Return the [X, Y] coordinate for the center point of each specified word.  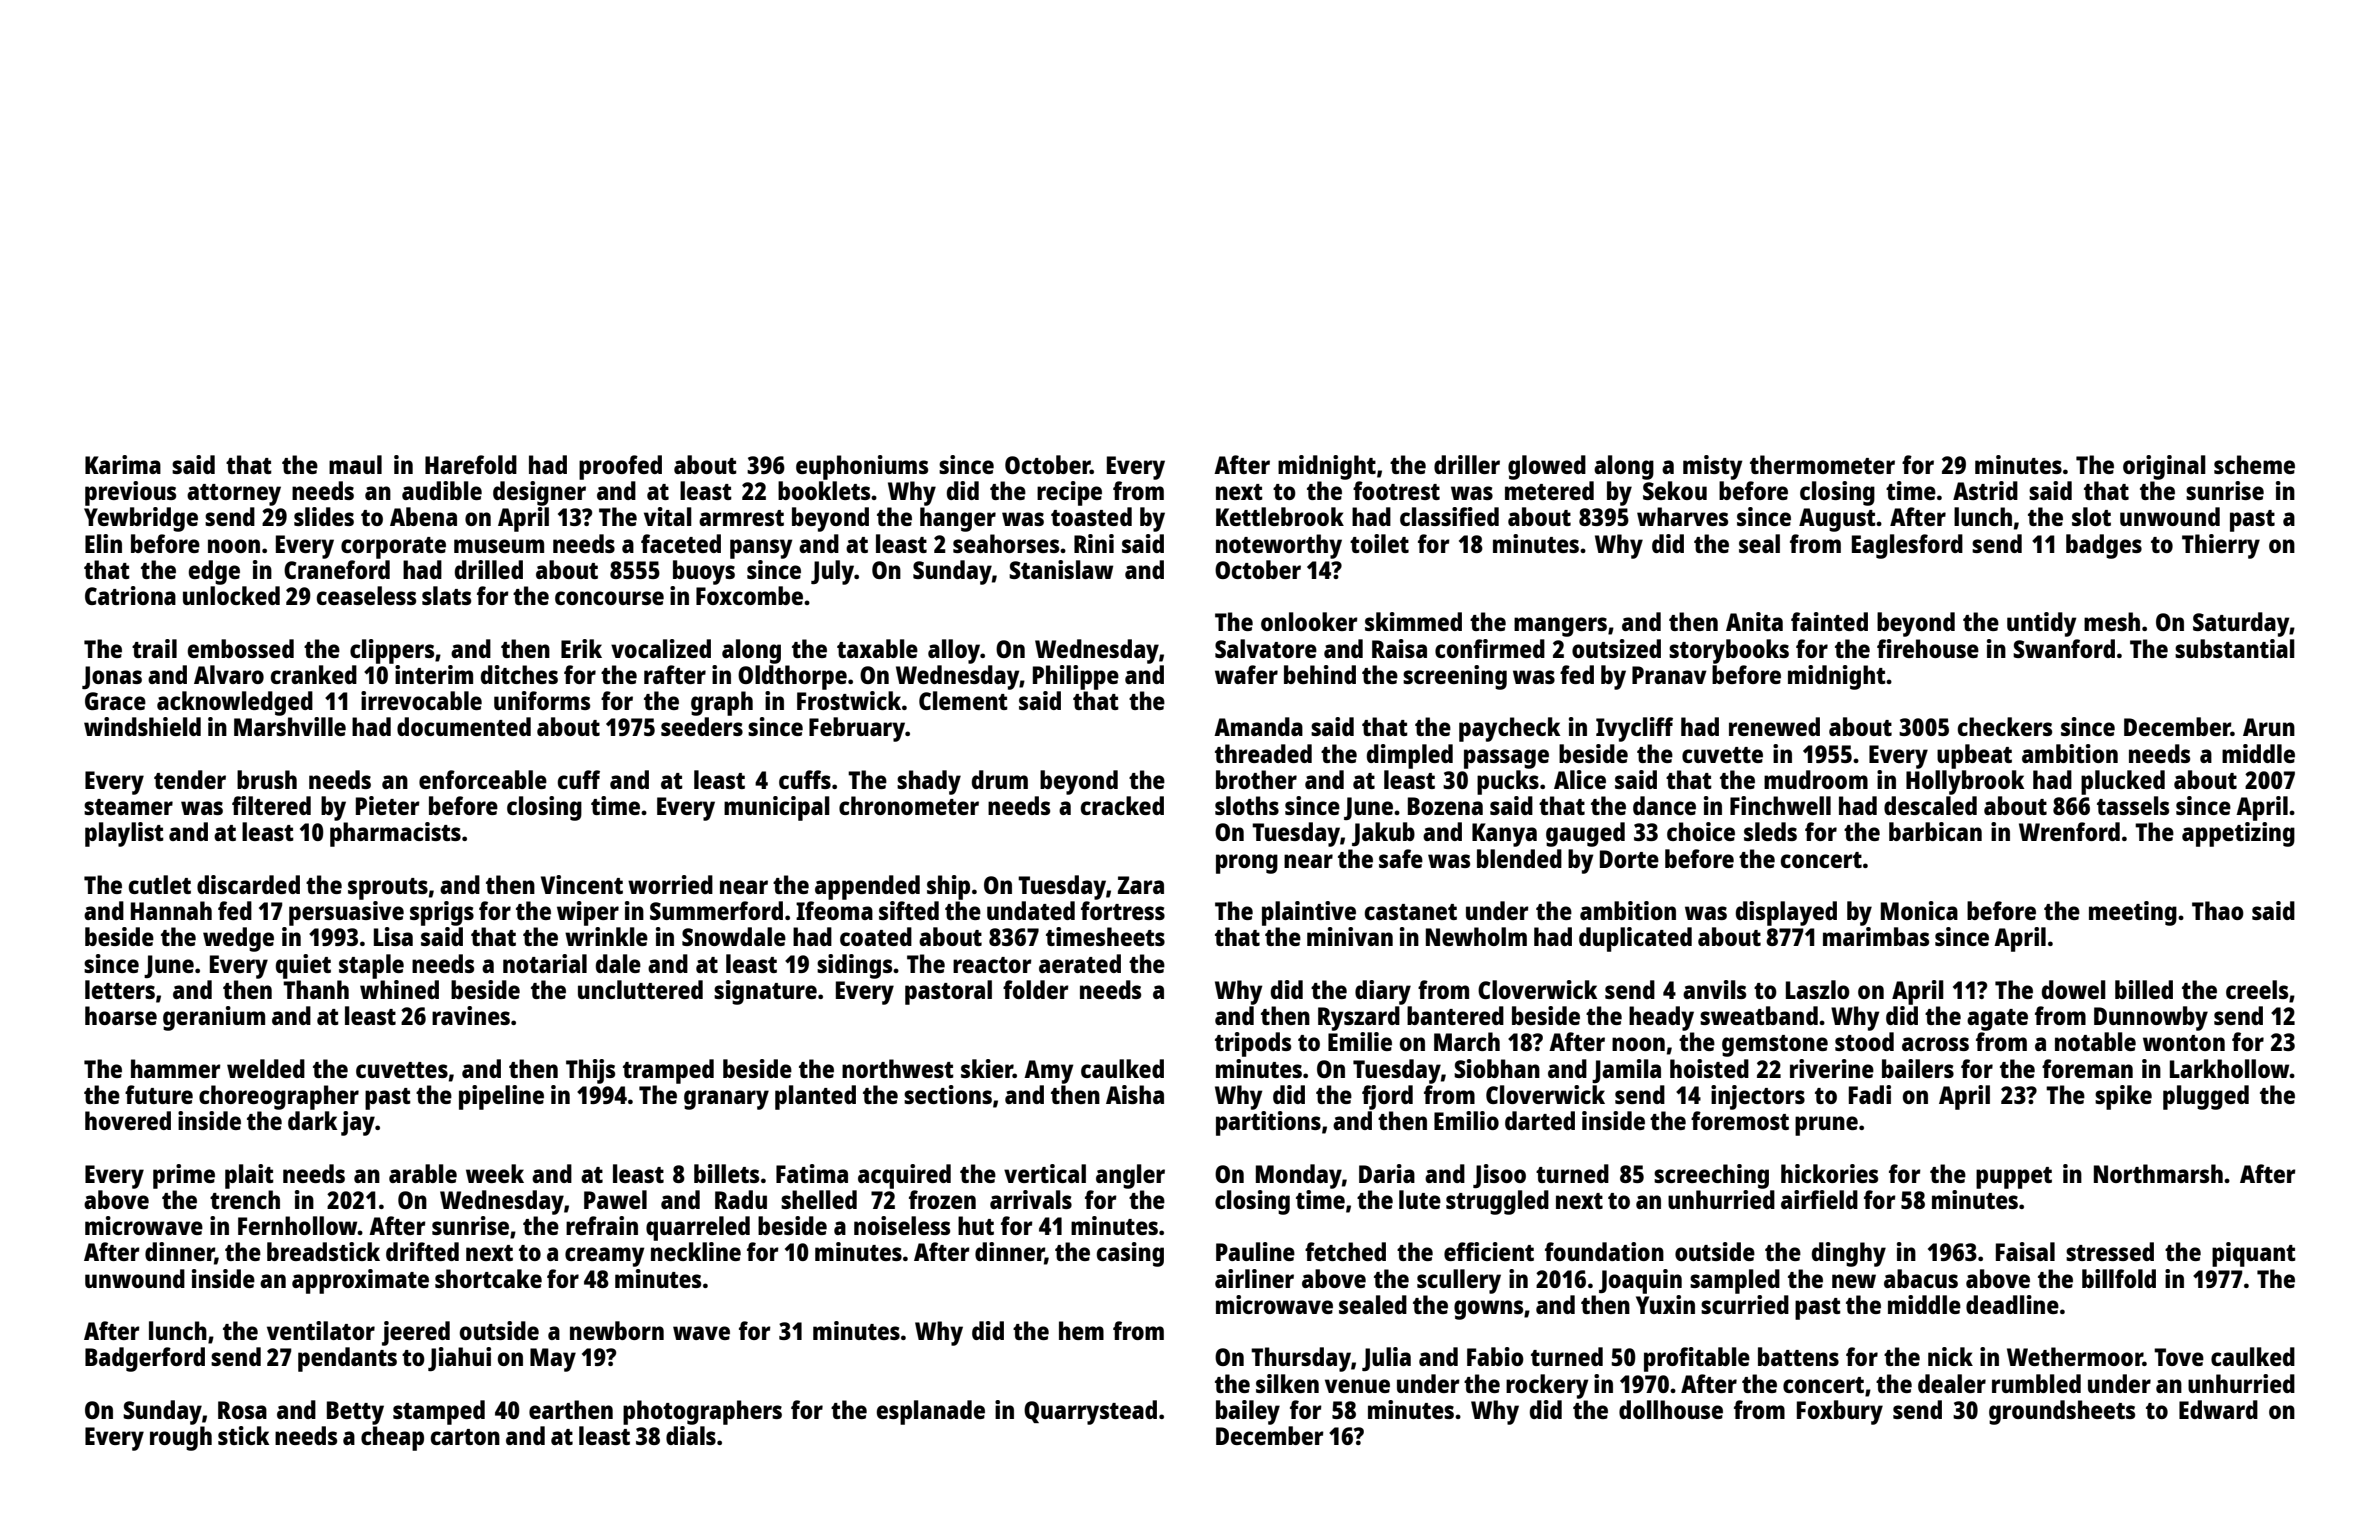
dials [691, 1435]
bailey [1248, 1412]
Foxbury [1840, 1412]
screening [1455, 677]
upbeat [1974, 756]
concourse [609, 598]
